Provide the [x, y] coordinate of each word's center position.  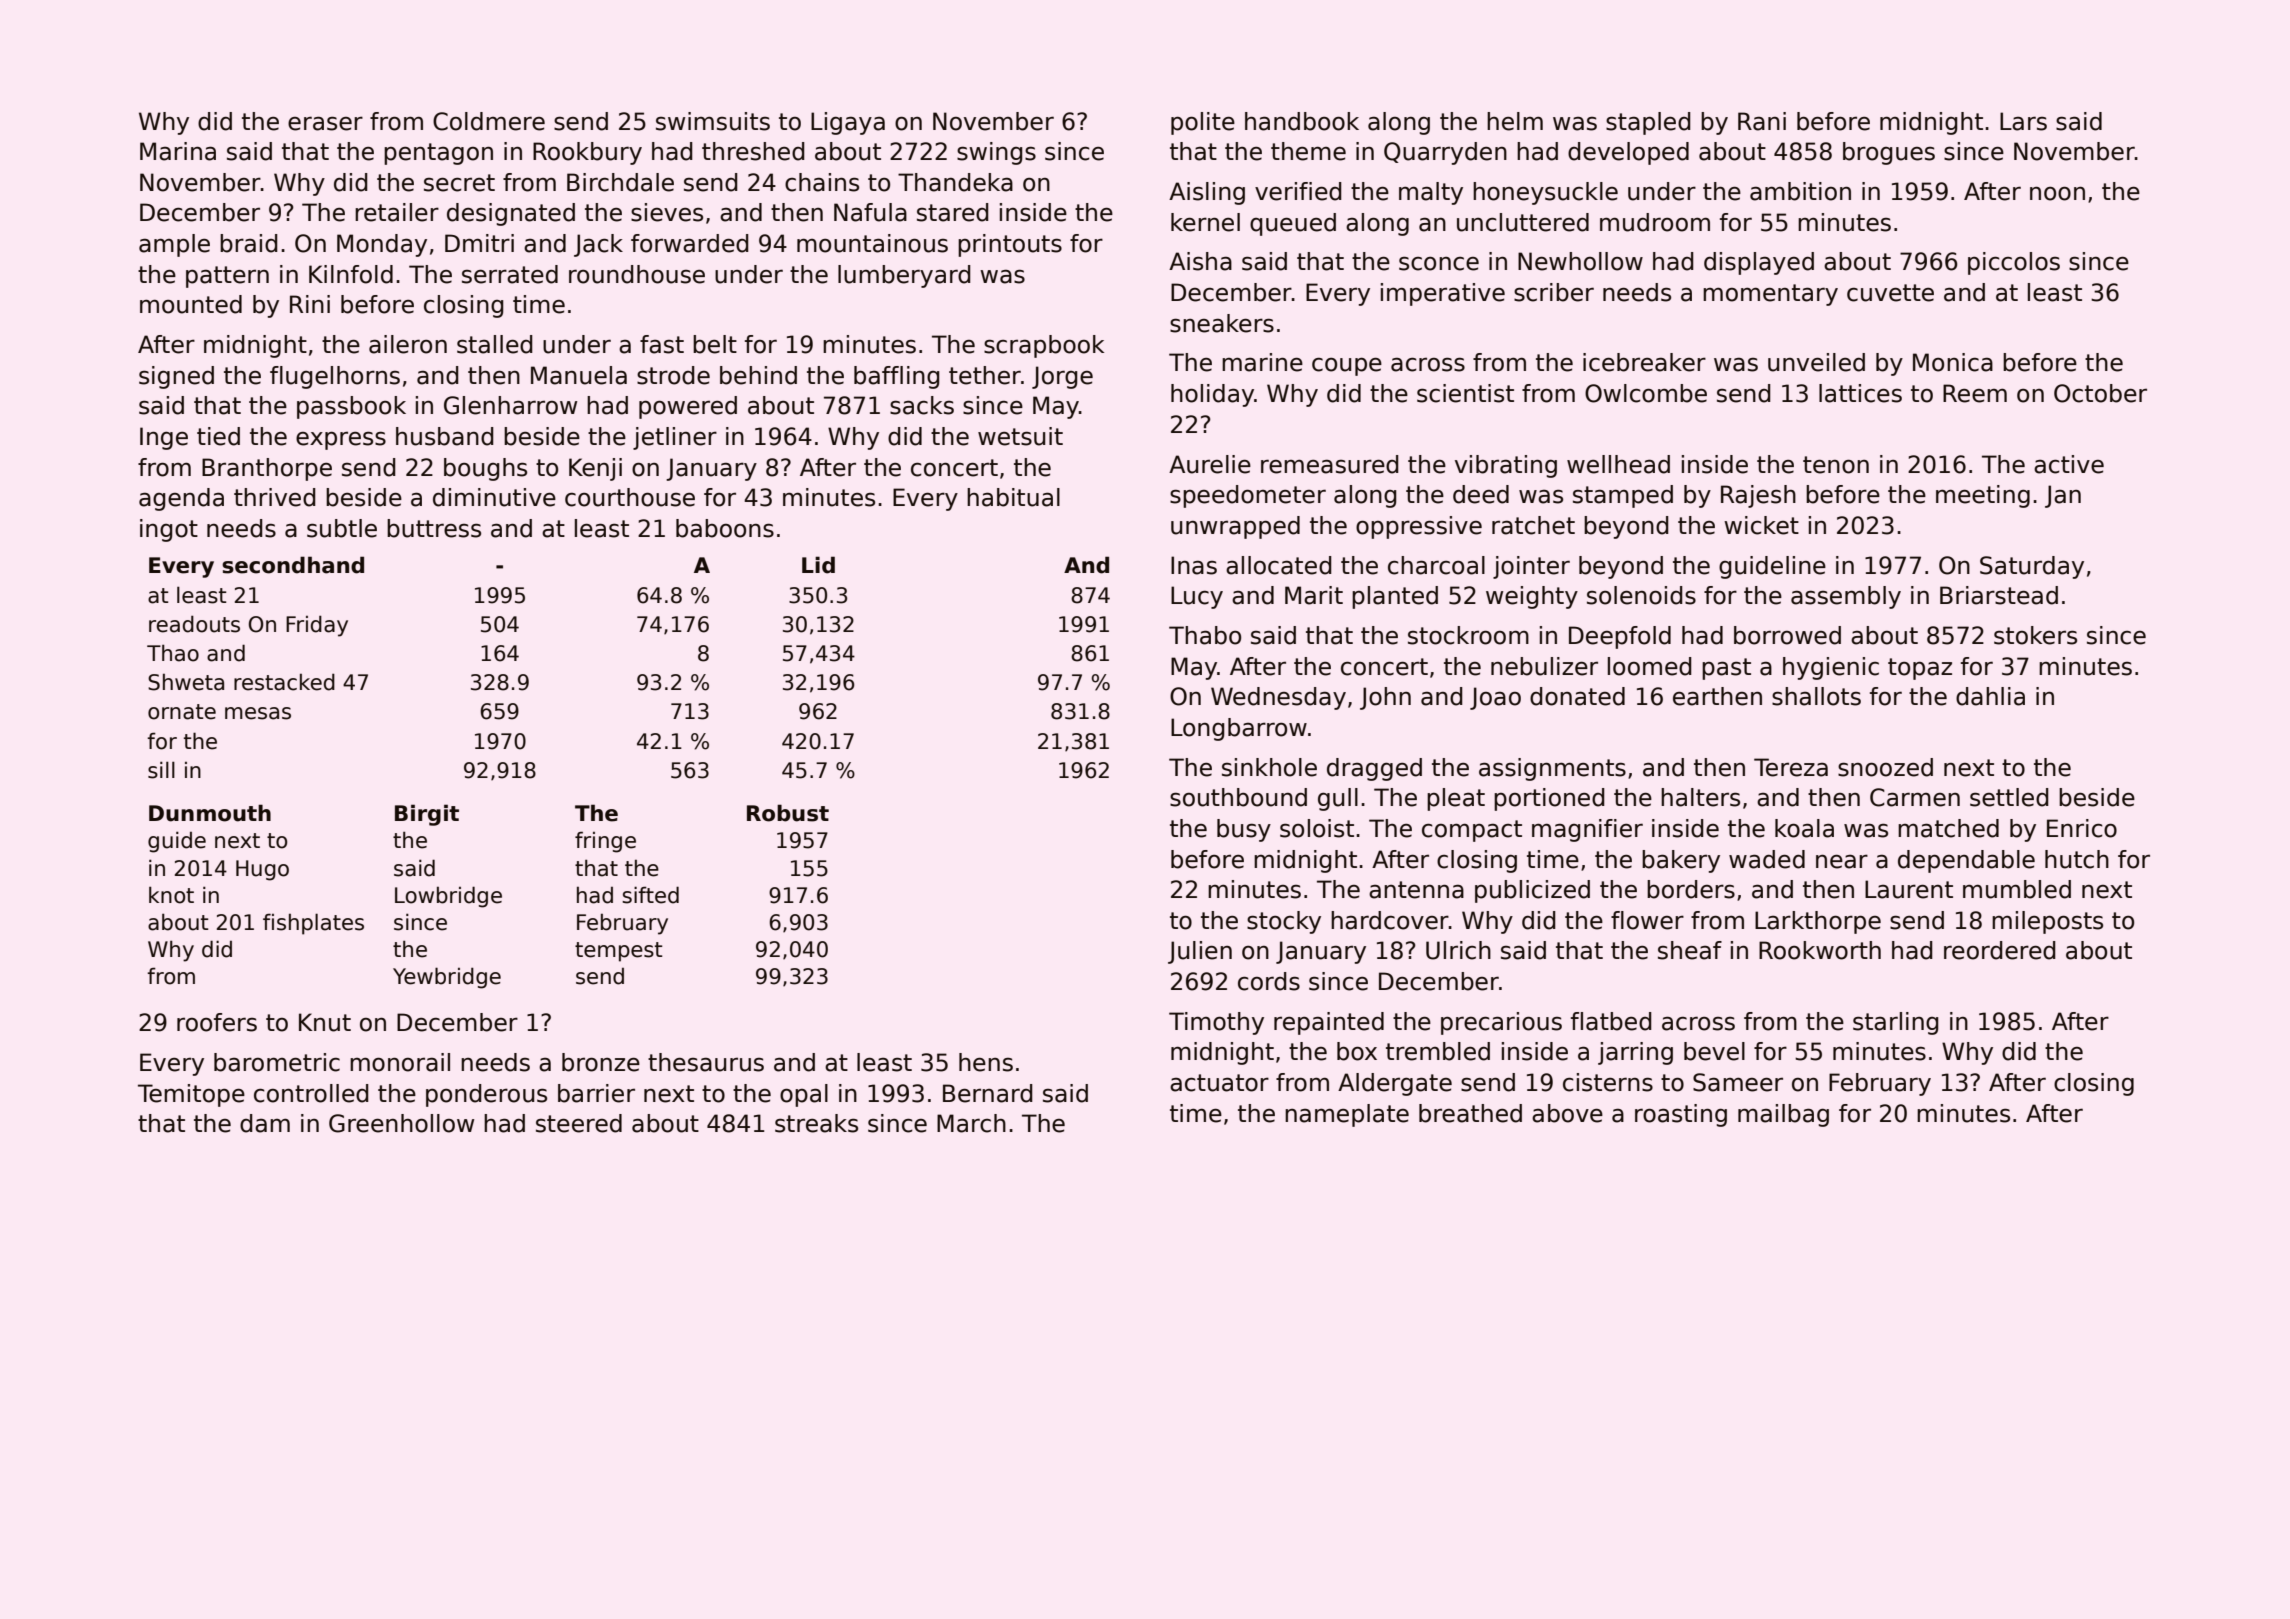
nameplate [1347, 1115]
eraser [325, 123]
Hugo [262, 870]
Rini [310, 304]
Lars [2023, 121]
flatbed [1611, 1021]
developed [1628, 153]
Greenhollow [401, 1123]
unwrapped [1235, 527]
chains [822, 182]
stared [953, 212]
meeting [1983, 496]
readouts [194, 624]
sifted [650, 895]
